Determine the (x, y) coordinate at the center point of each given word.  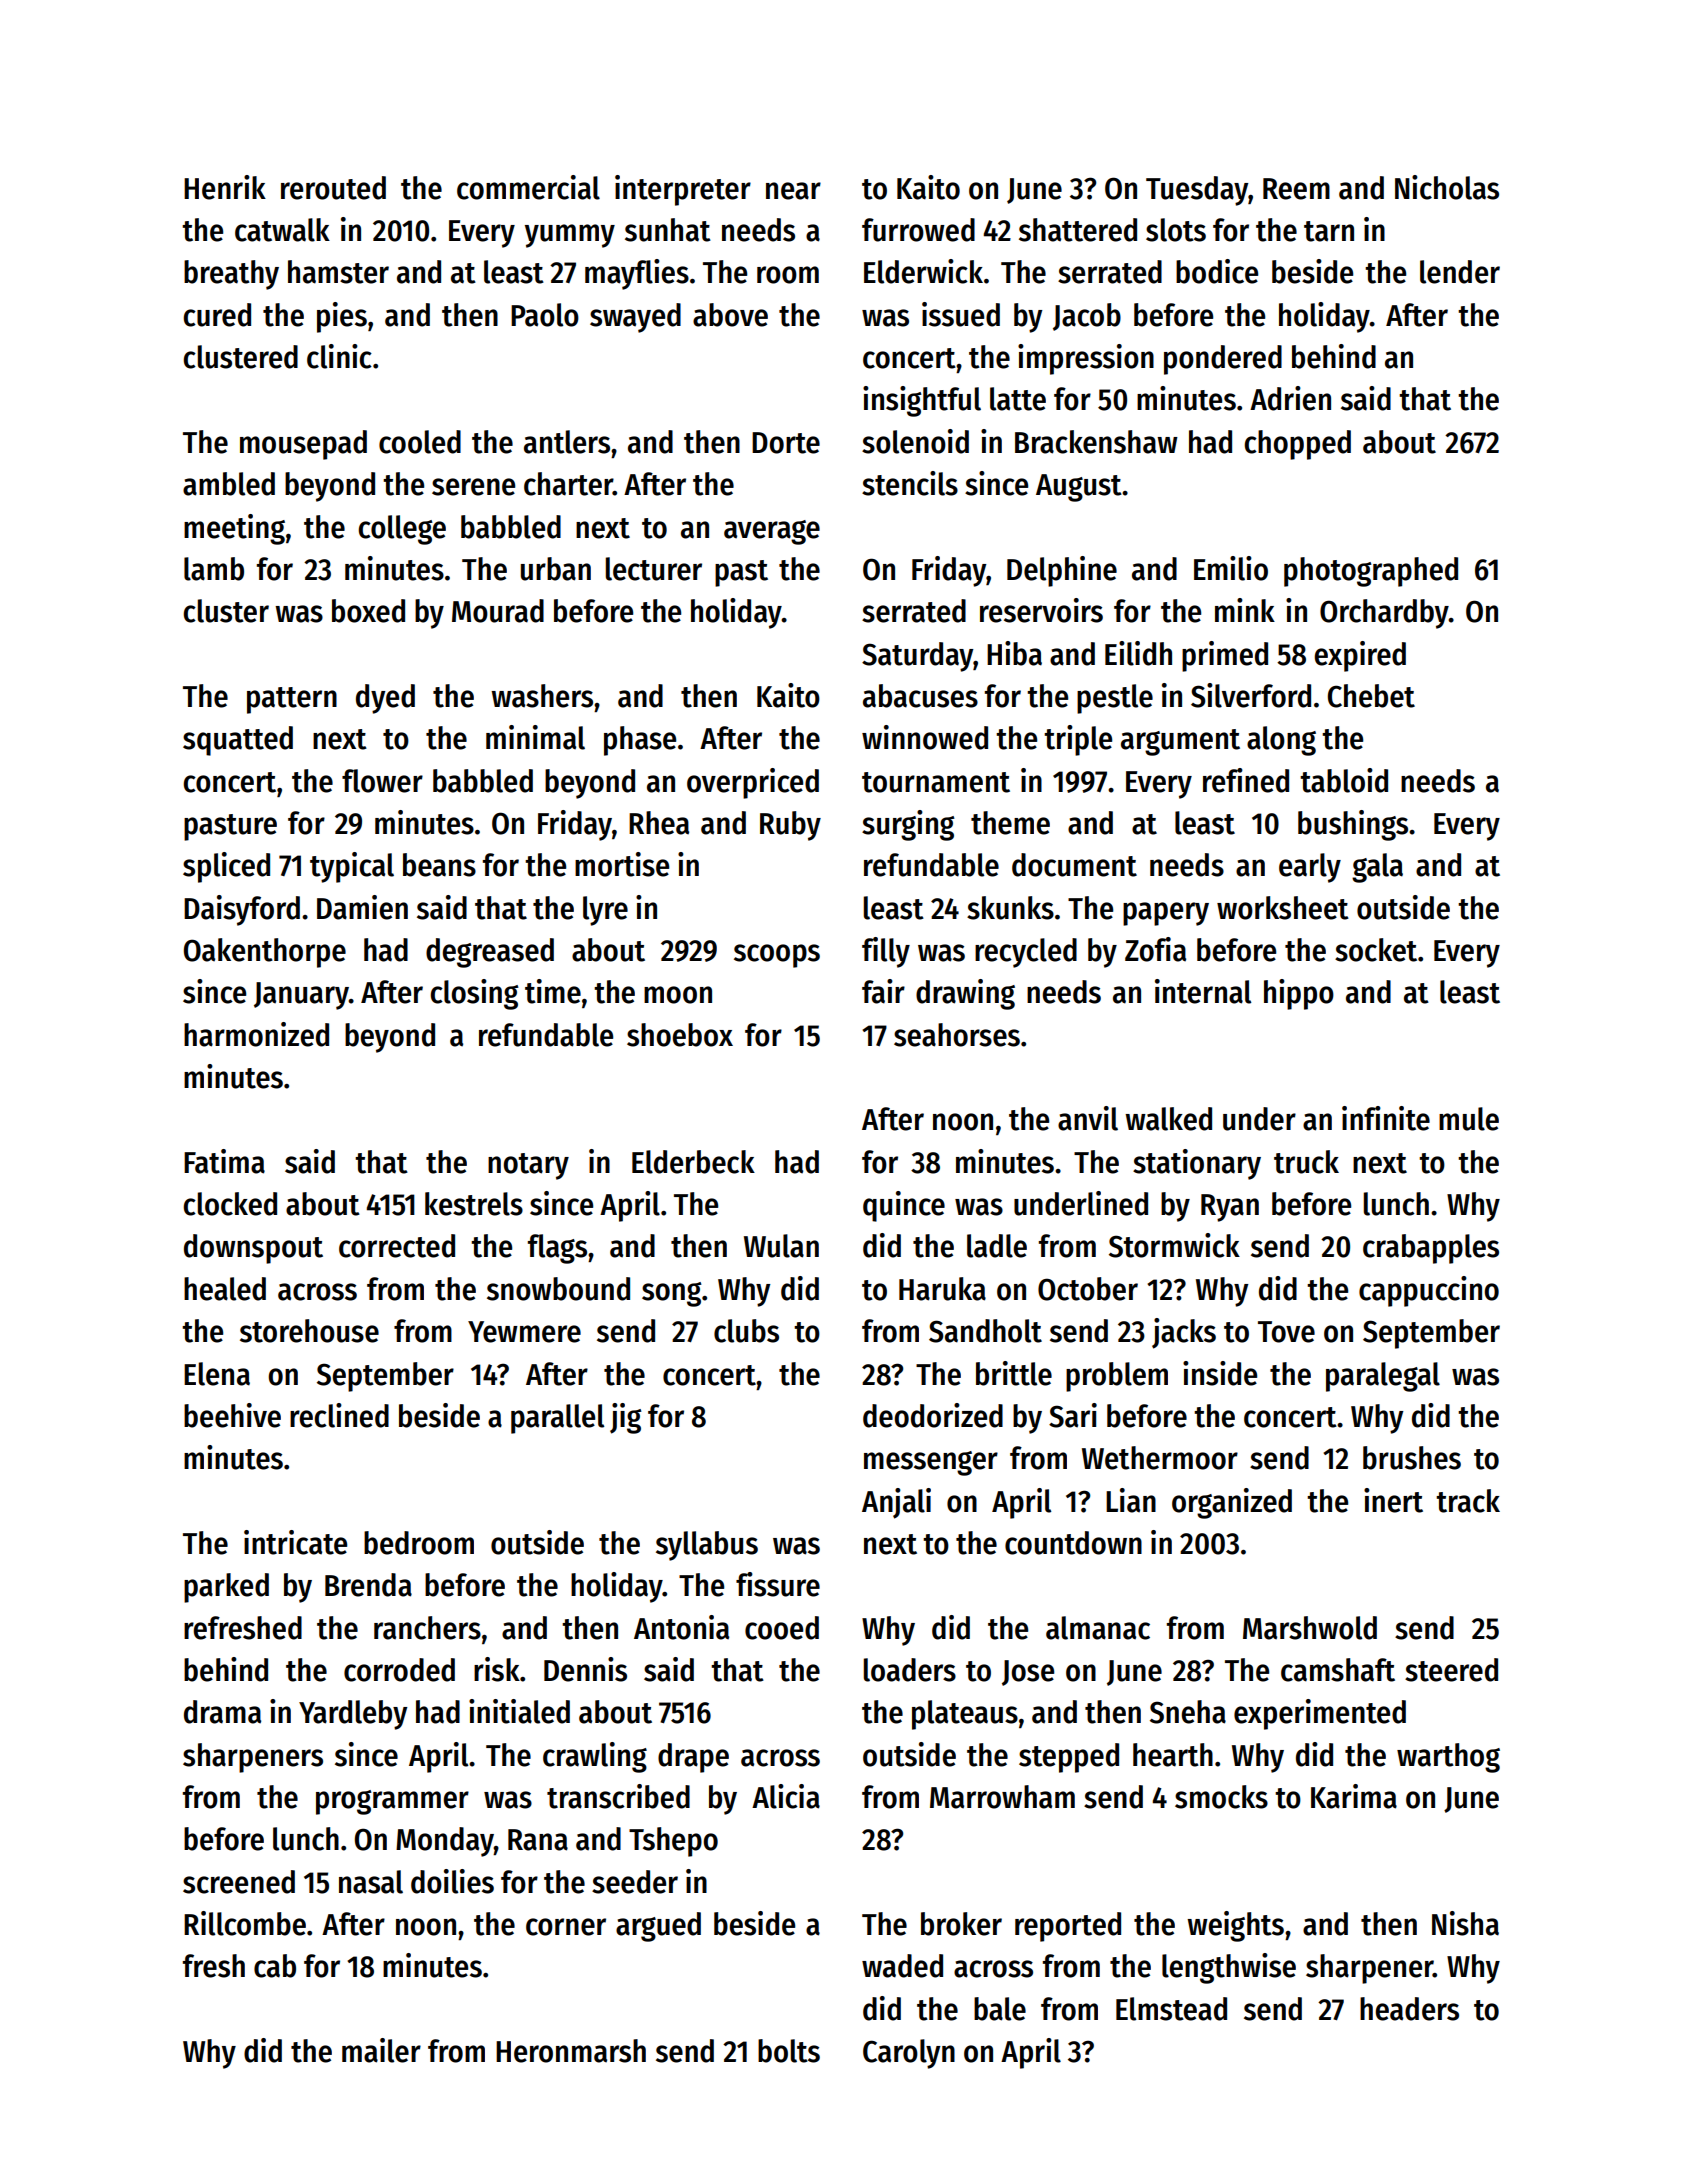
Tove (1286, 1332)
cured (217, 315)
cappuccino (1429, 1291)
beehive (232, 1415)
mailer (381, 2050)
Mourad (498, 611)
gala (1377, 868)
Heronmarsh (571, 2051)
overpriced (753, 783)
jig (626, 1418)
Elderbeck (693, 1162)
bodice (1217, 271)
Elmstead (1171, 2009)
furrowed (918, 230)
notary (528, 1166)
